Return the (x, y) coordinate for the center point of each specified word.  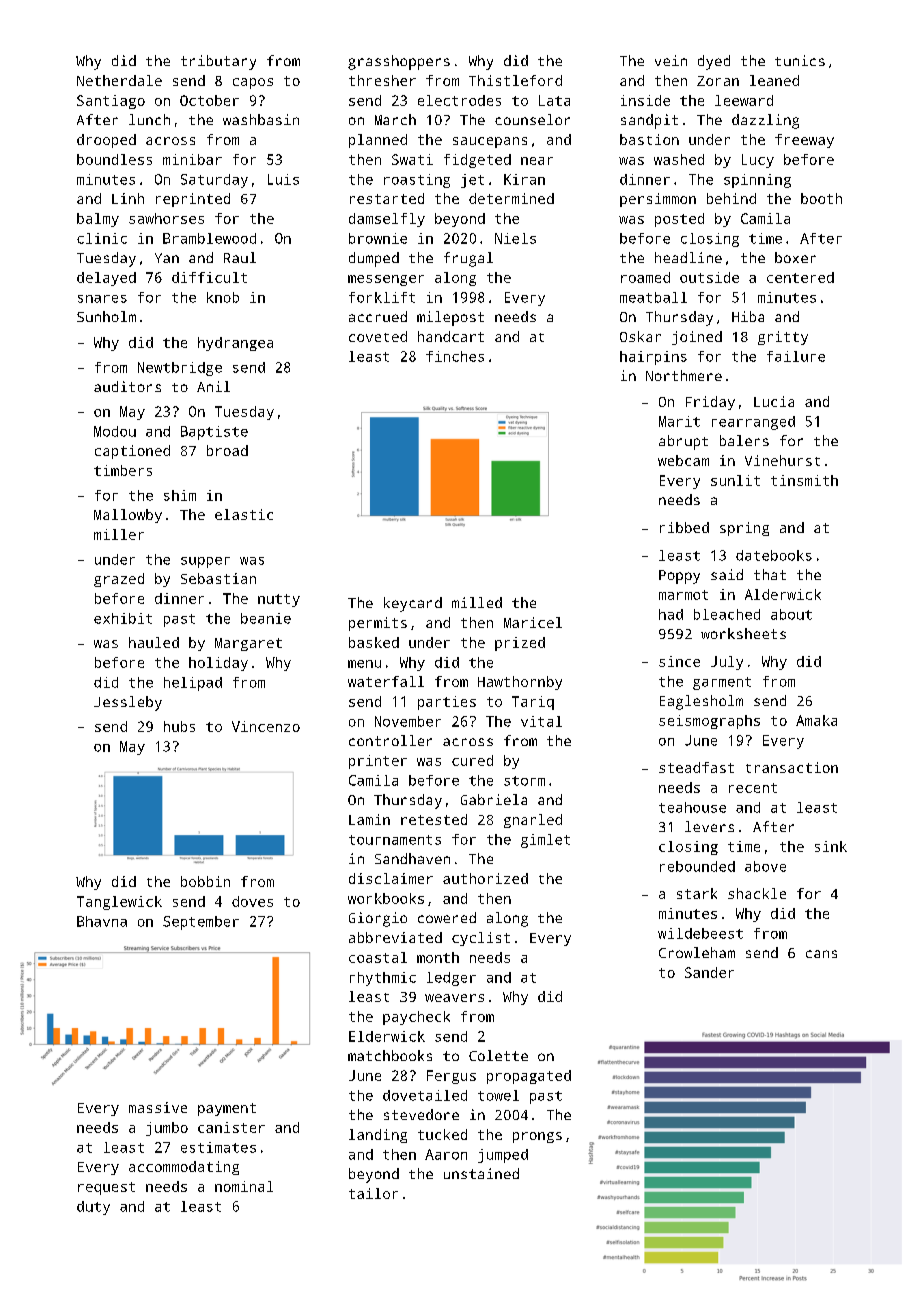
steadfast (696, 767)
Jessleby (128, 703)
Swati (412, 159)
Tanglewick (119, 903)
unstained (481, 1173)
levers (709, 826)
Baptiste (214, 433)
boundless (114, 159)
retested (434, 819)
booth (821, 198)
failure (796, 356)
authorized (485, 878)
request (106, 1188)
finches (455, 356)
